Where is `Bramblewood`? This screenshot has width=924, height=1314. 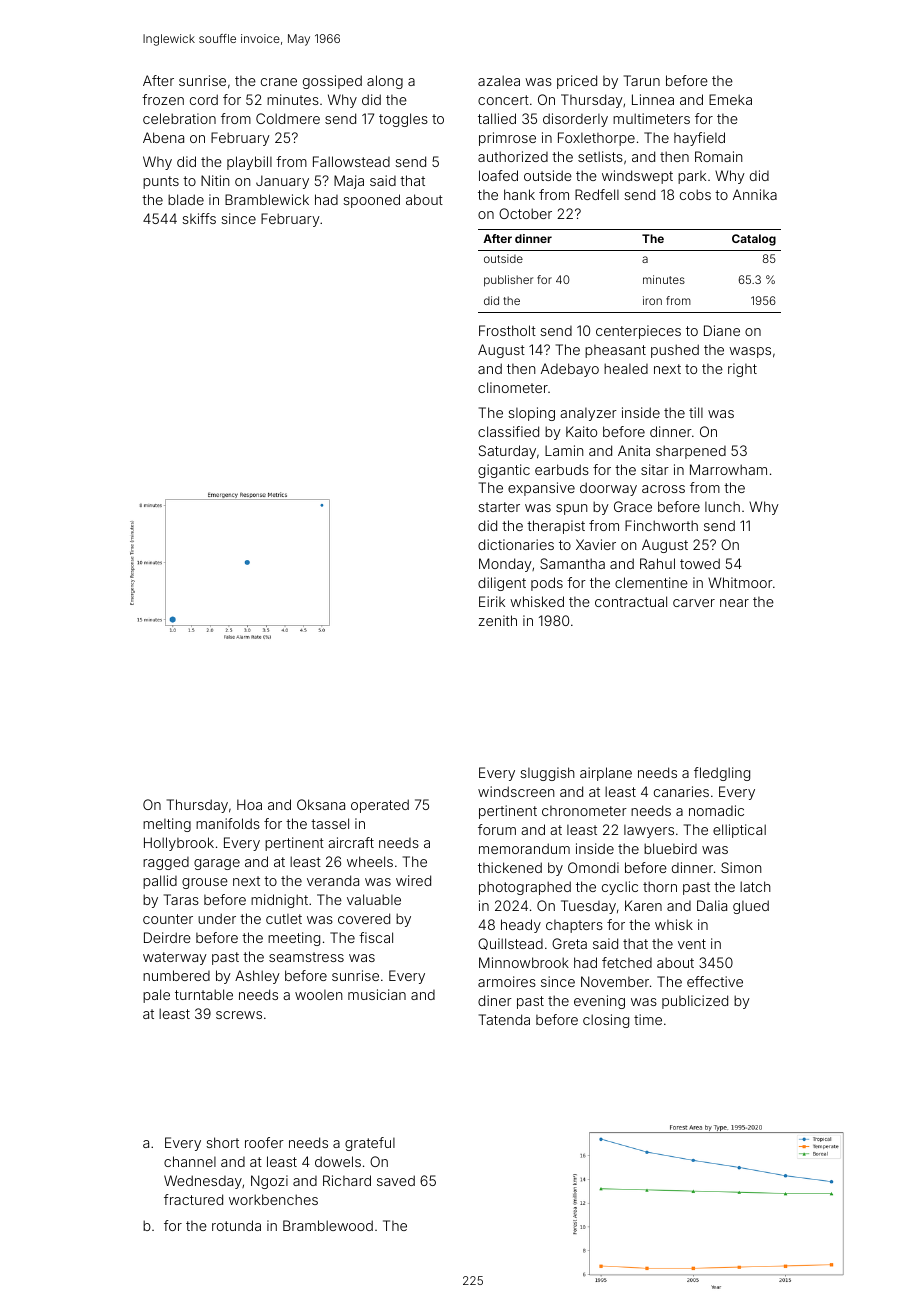 Bramblewood is located at coordinates (328, 1225).
